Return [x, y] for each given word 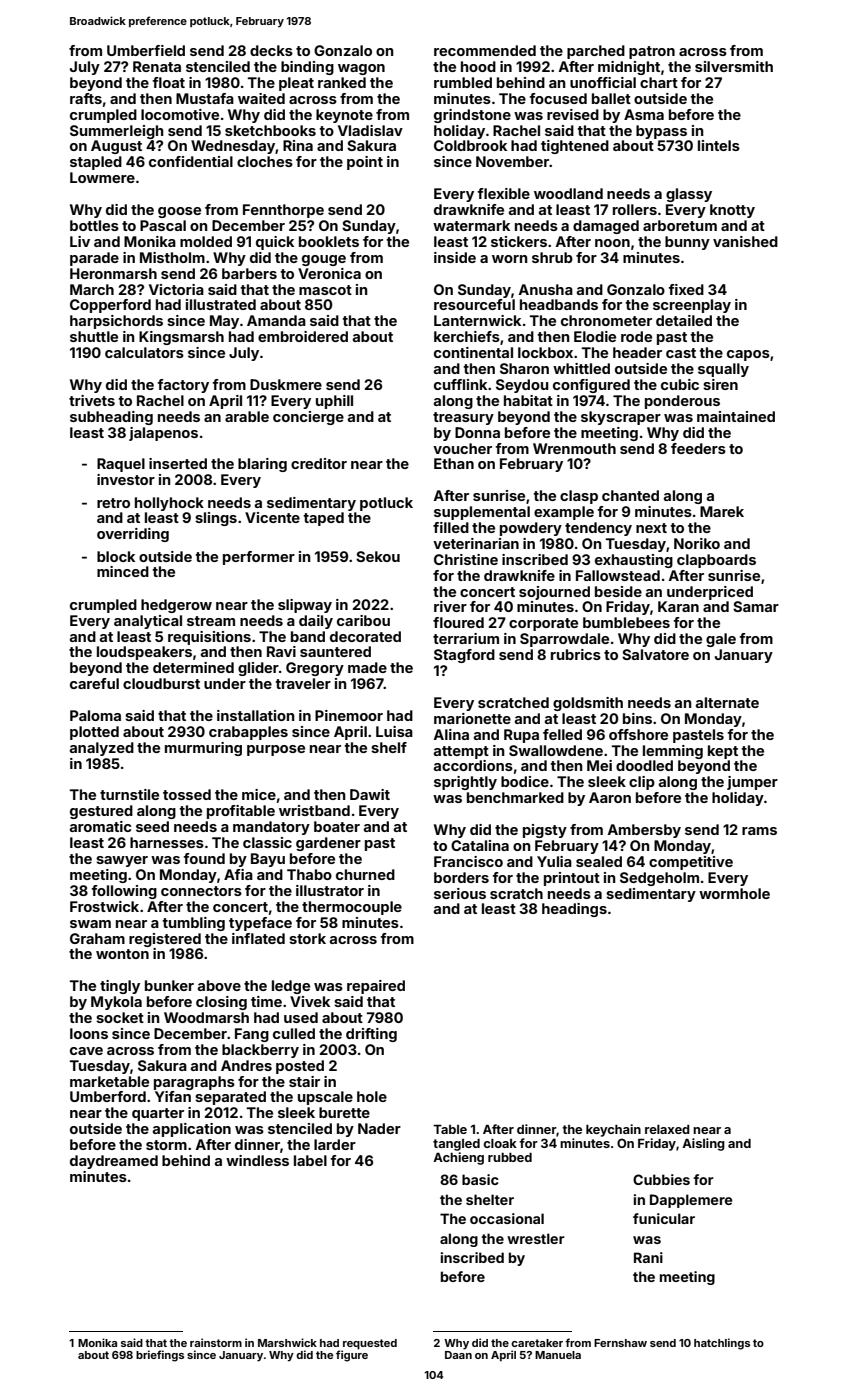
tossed [187, 794]
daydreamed [114, 1162]
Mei [599, 765]
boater [337, 826]
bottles [94, 225]
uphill [334, 402]
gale [721, 640]
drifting [371, 1035]
